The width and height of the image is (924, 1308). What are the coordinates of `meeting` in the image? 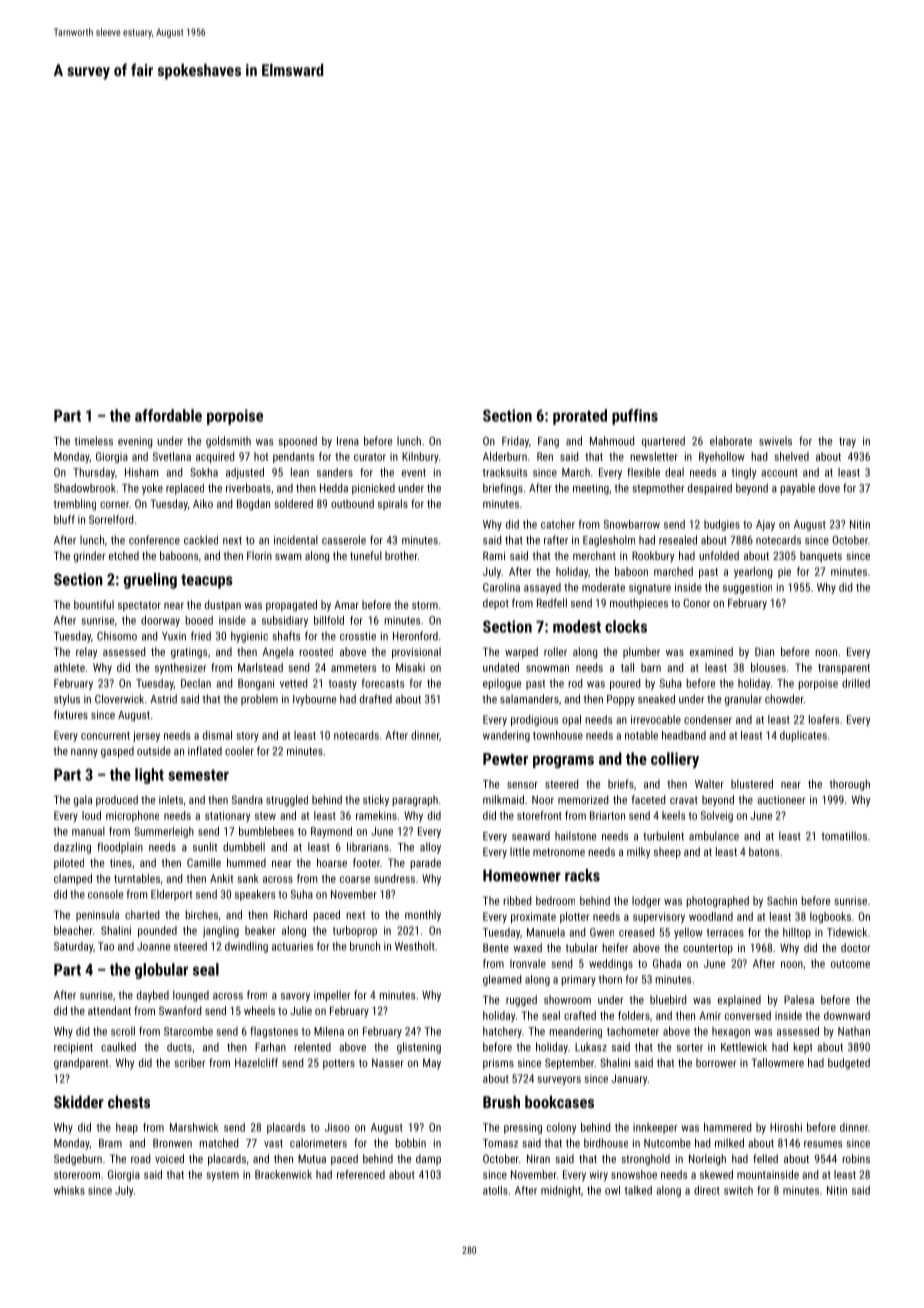 It's located at (591, 489).
